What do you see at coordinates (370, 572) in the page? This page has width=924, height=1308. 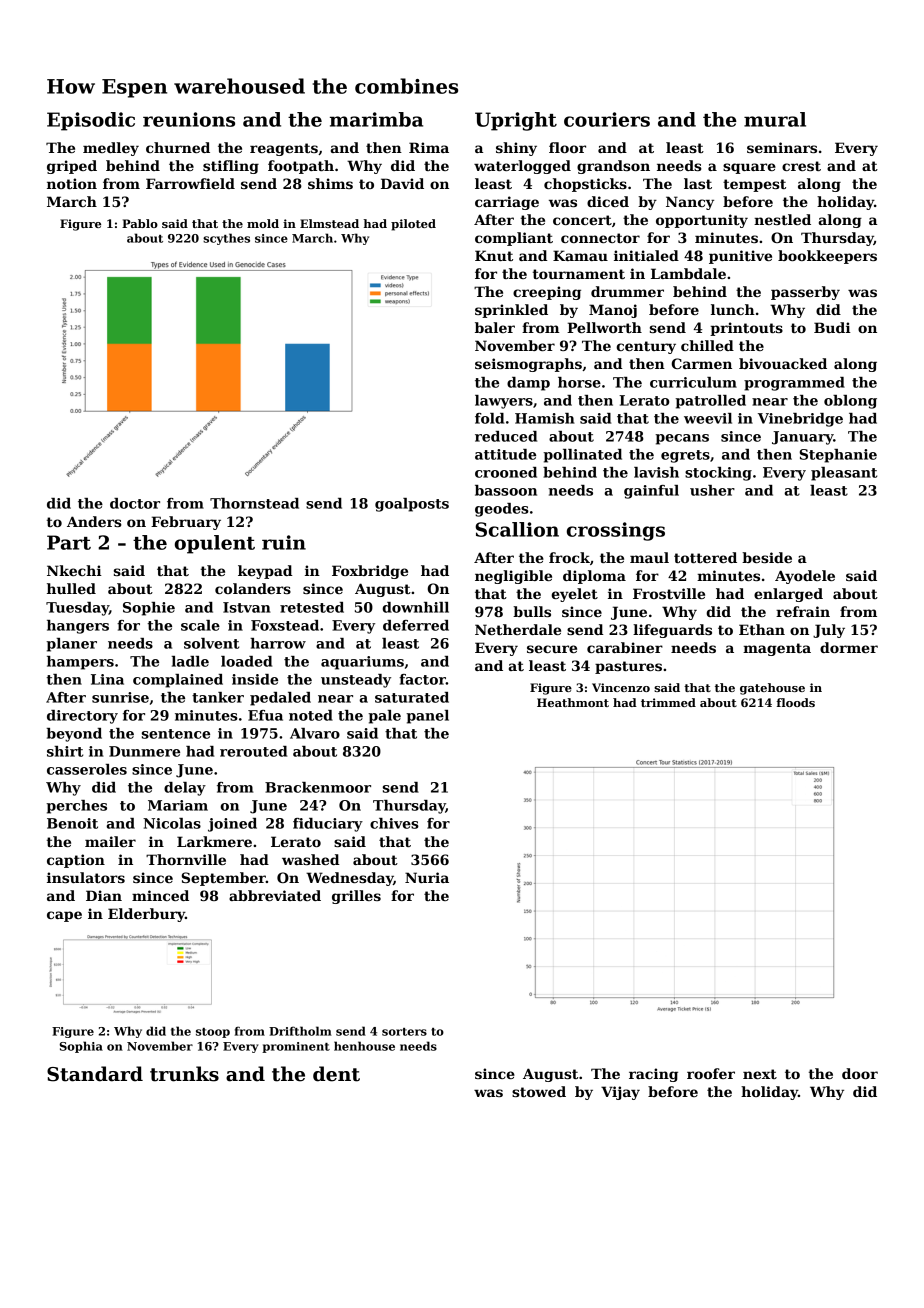 I see `Foxbridge` at bounding box center [370, 572].
